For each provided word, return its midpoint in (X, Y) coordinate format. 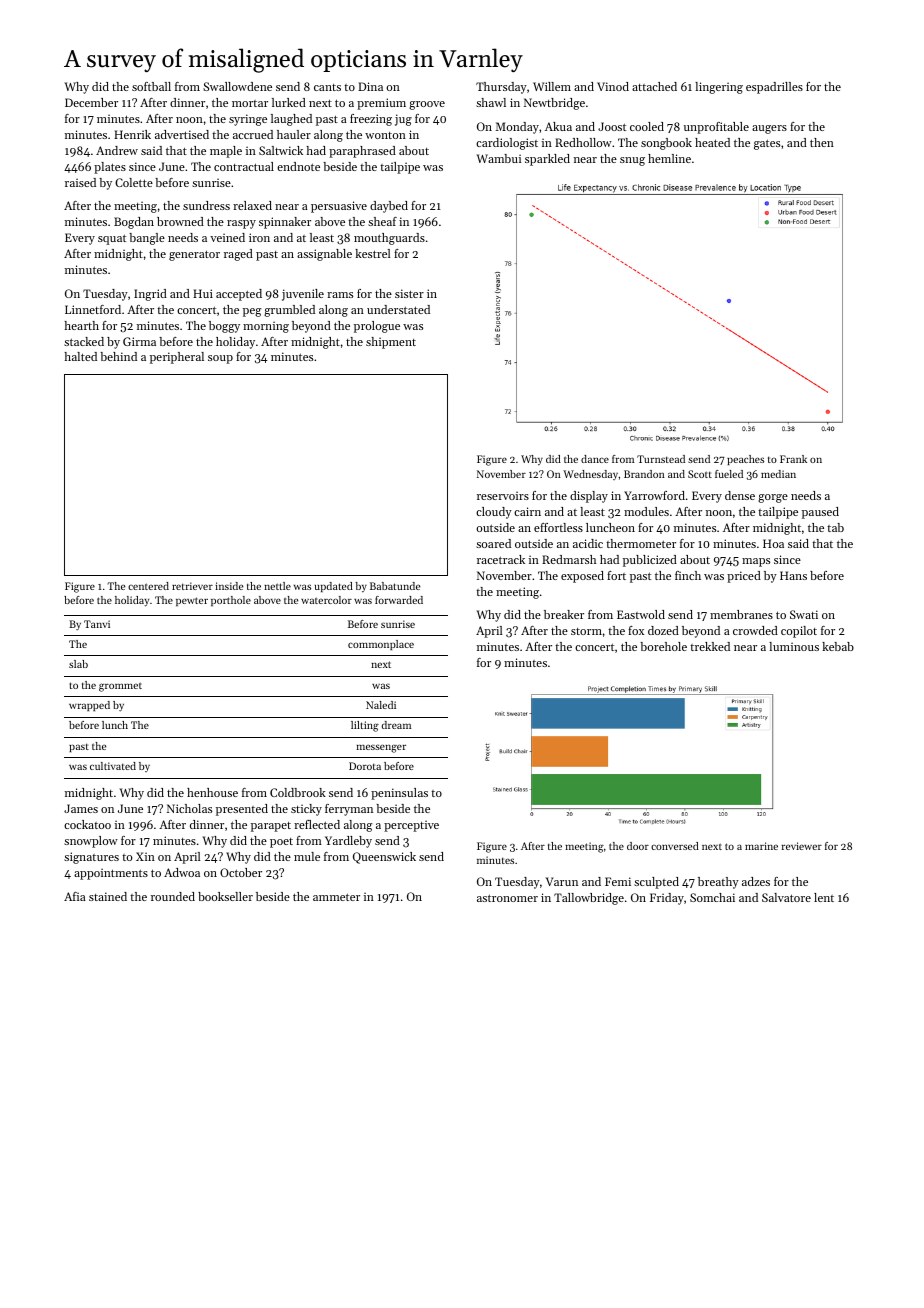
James (81, 808)
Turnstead (661, 459)
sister (409, 293)
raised (80, 182)
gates (767, 144)
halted (80, 356)
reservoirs (503, 495)
